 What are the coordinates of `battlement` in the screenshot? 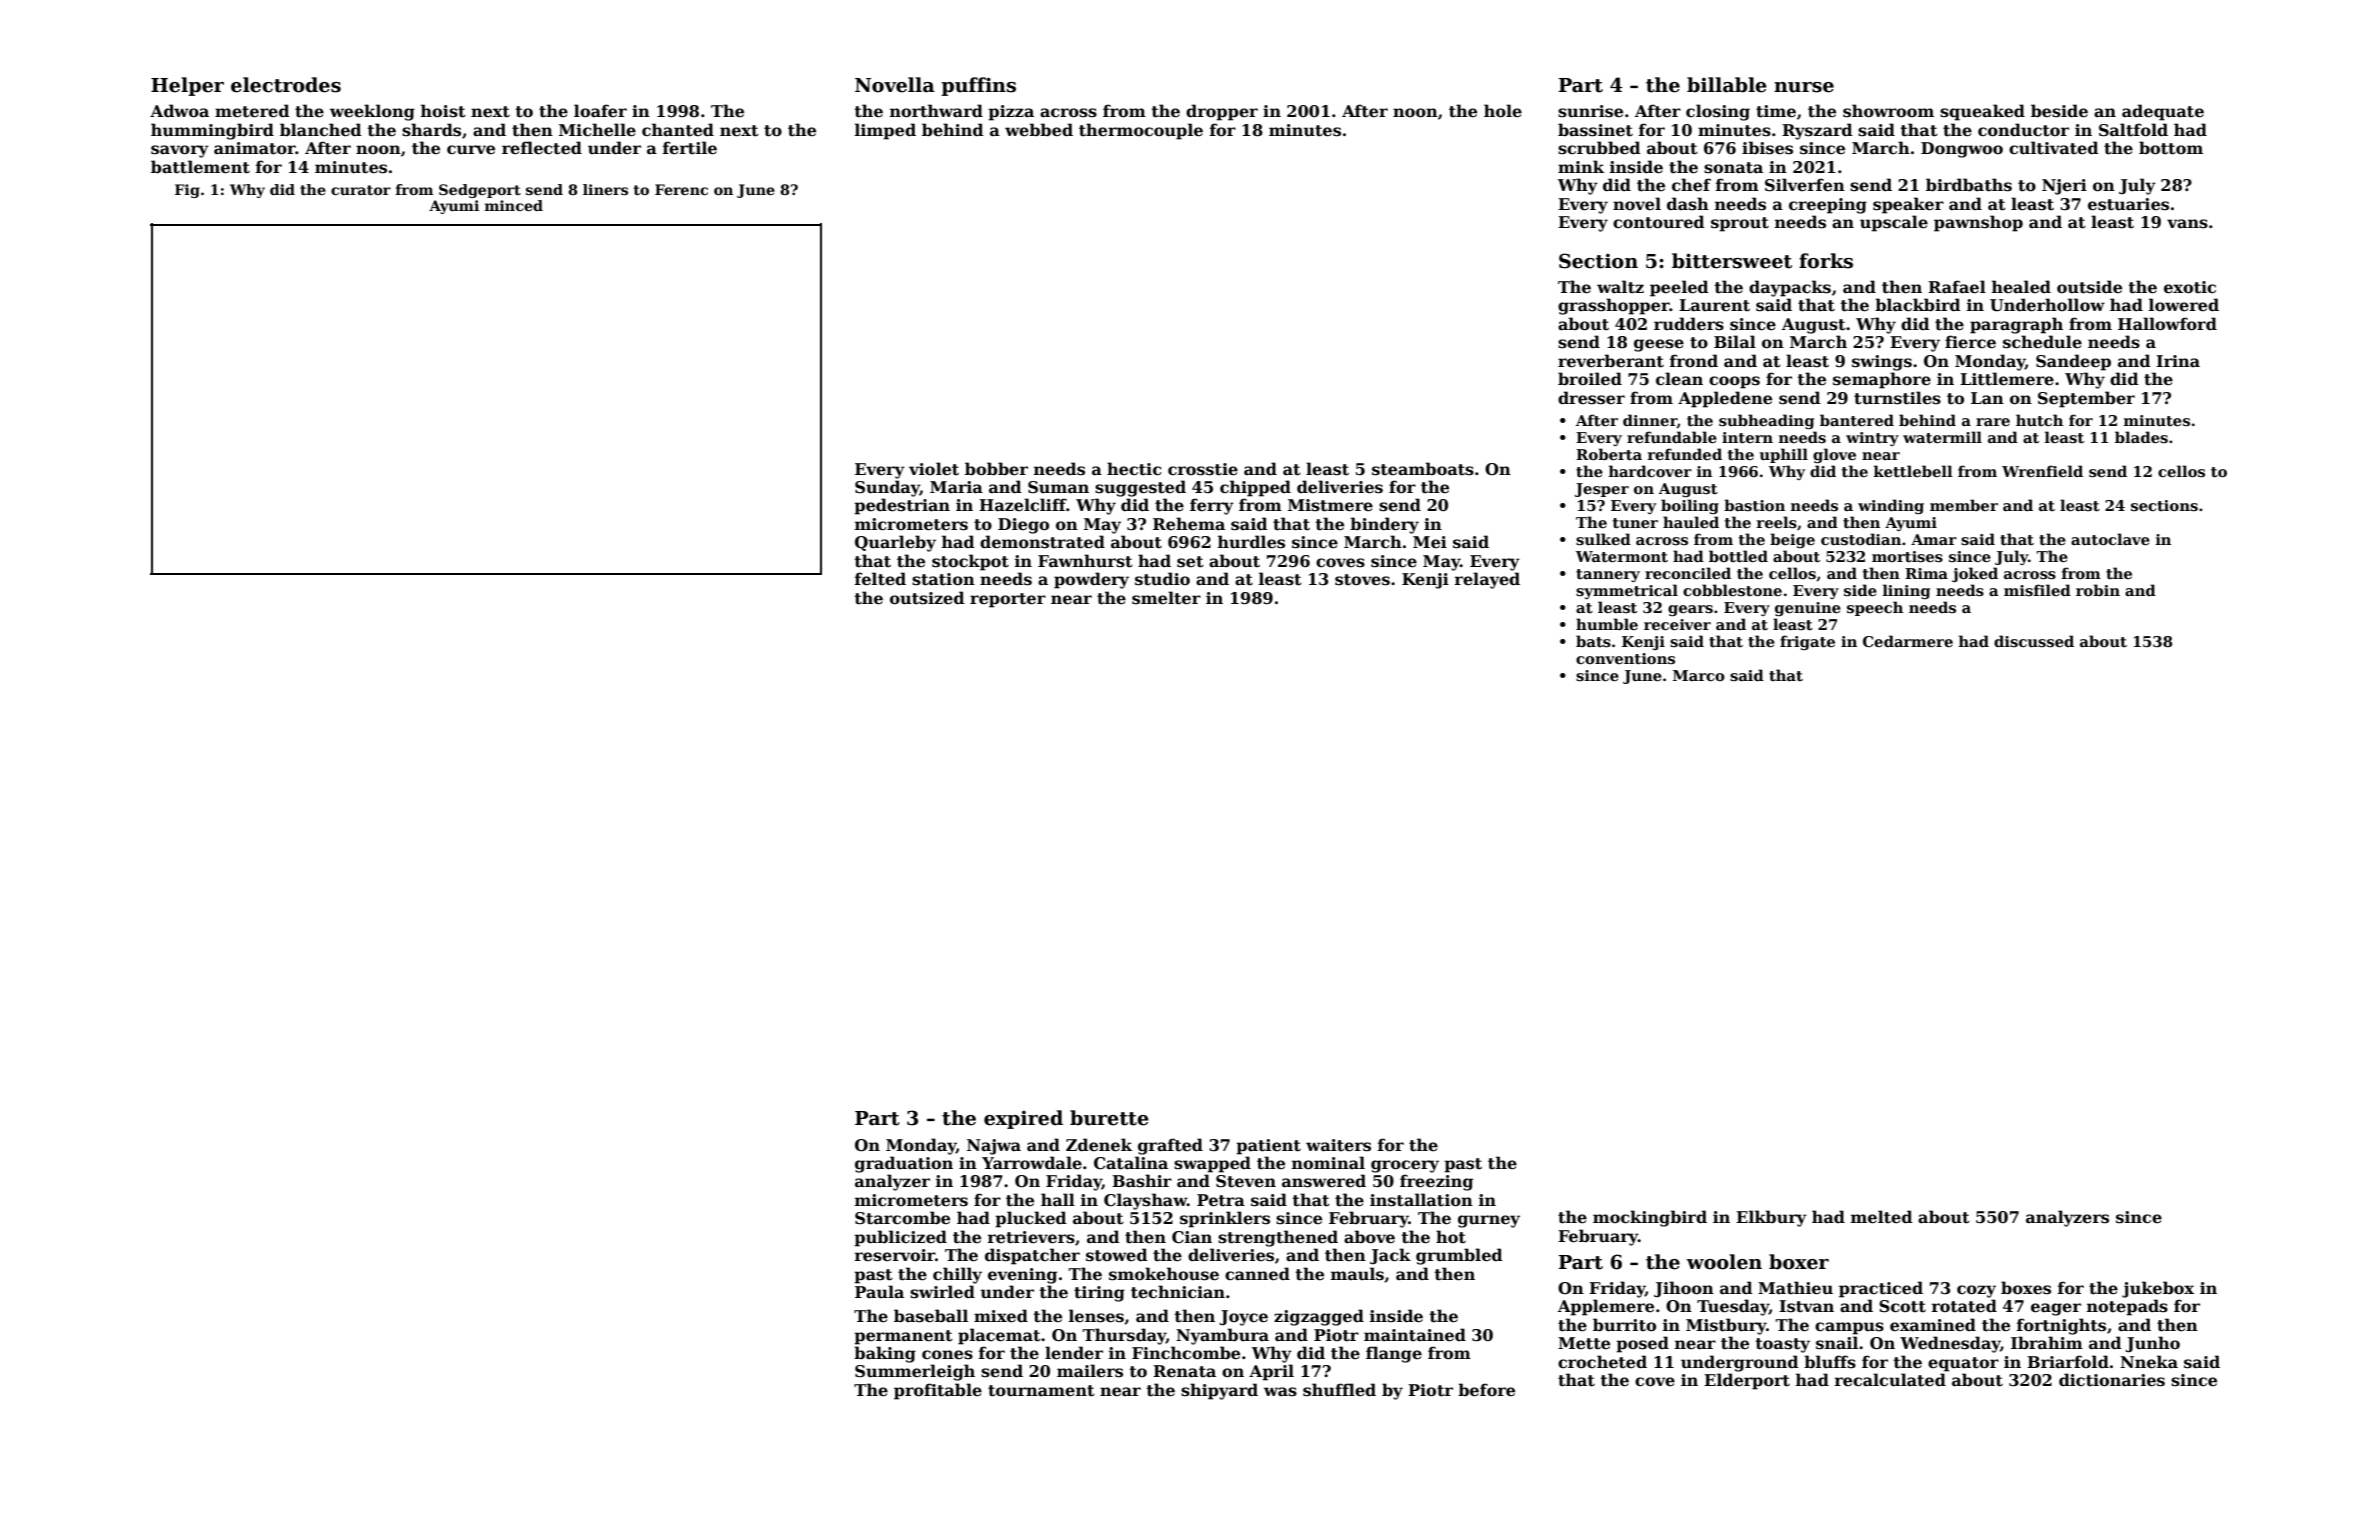 It's located at (200, 167).
